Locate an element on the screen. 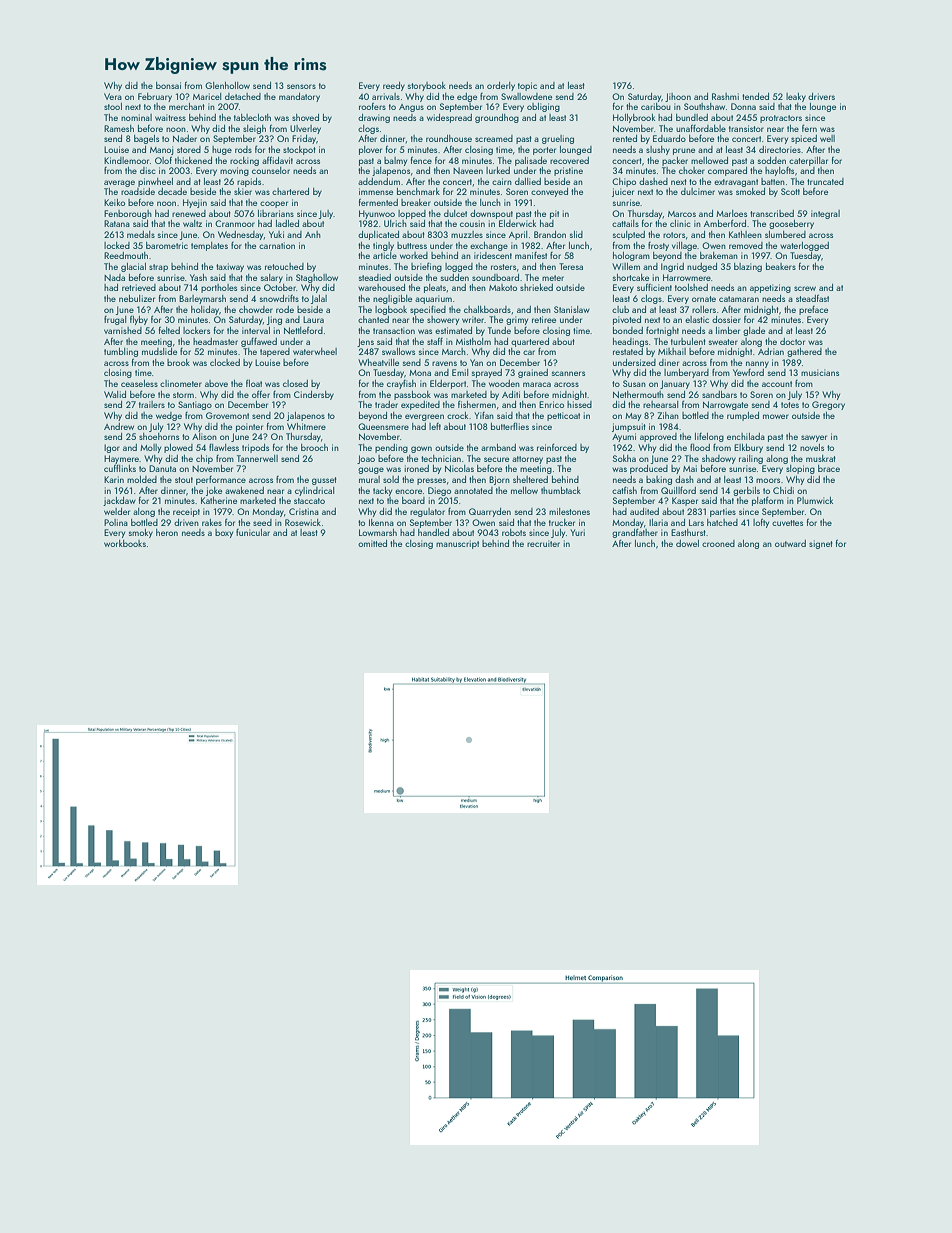  Gregory is located at coordinates (828, 405).
